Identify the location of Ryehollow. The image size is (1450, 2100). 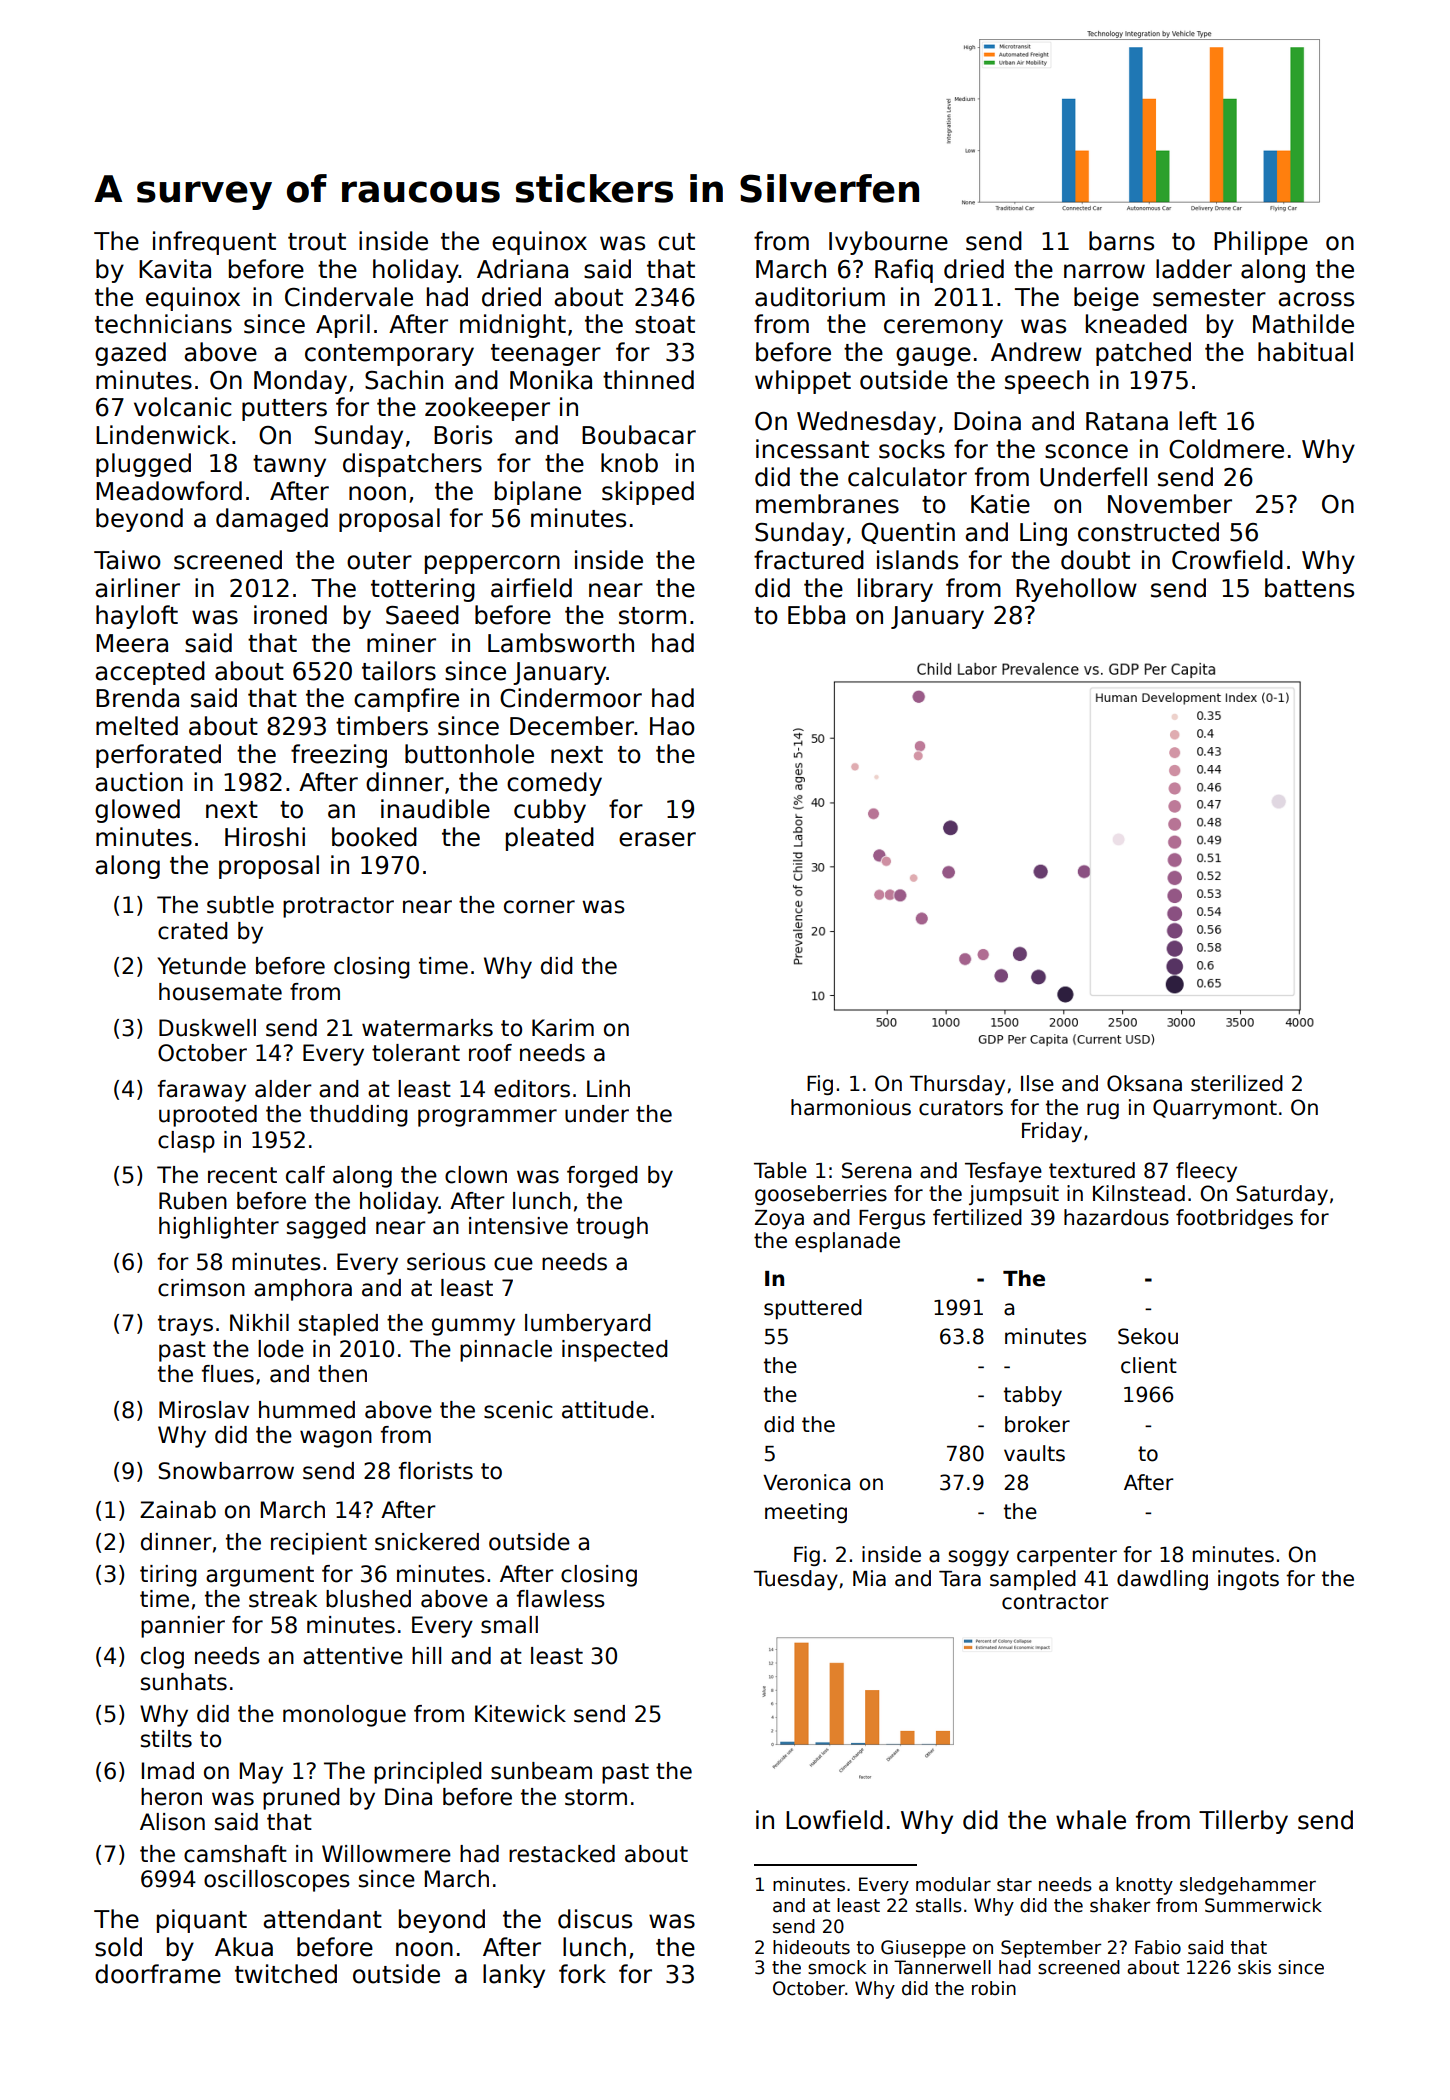
(1076, 590).
